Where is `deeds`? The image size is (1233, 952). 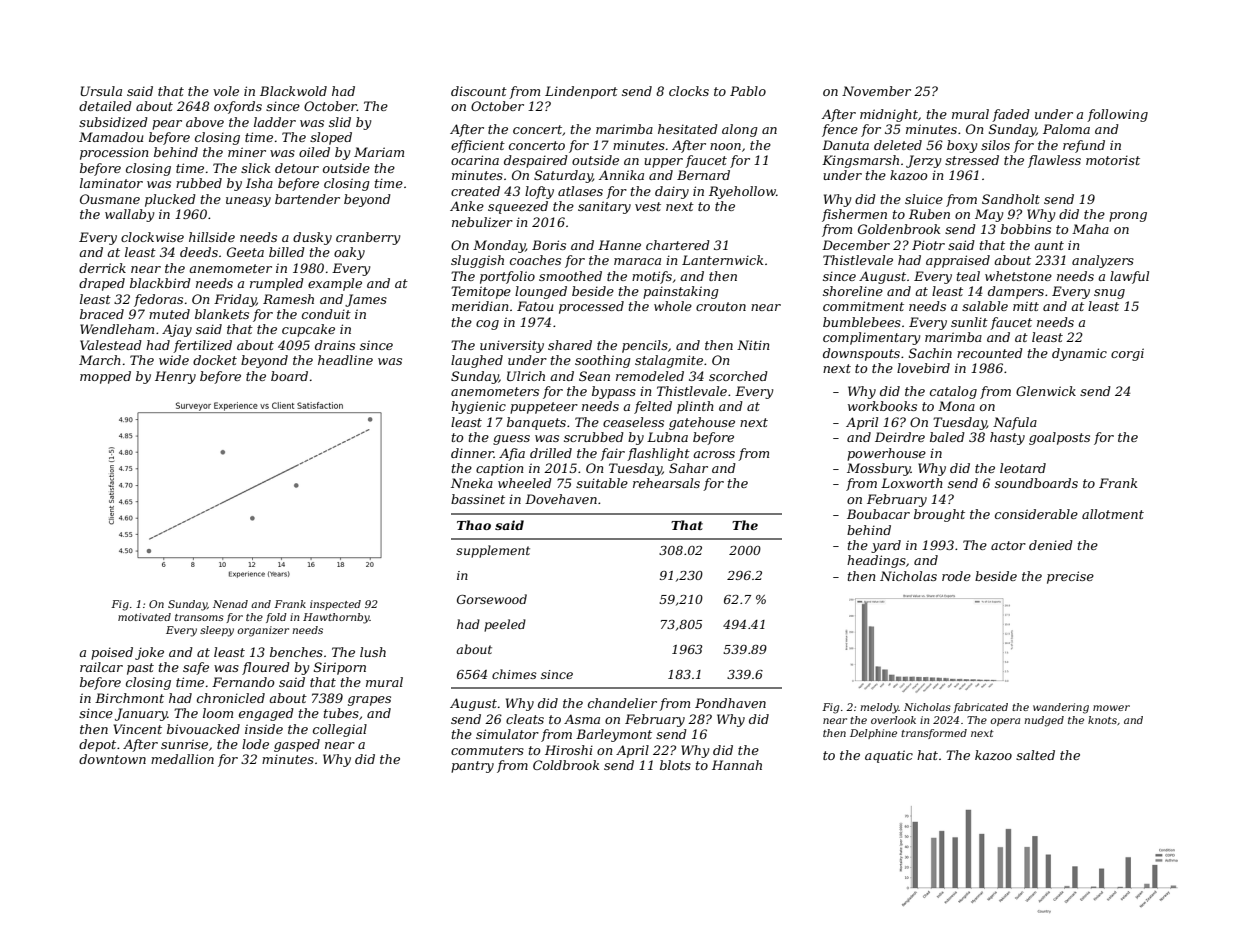
deeds is located at coordinates (199, 252).
